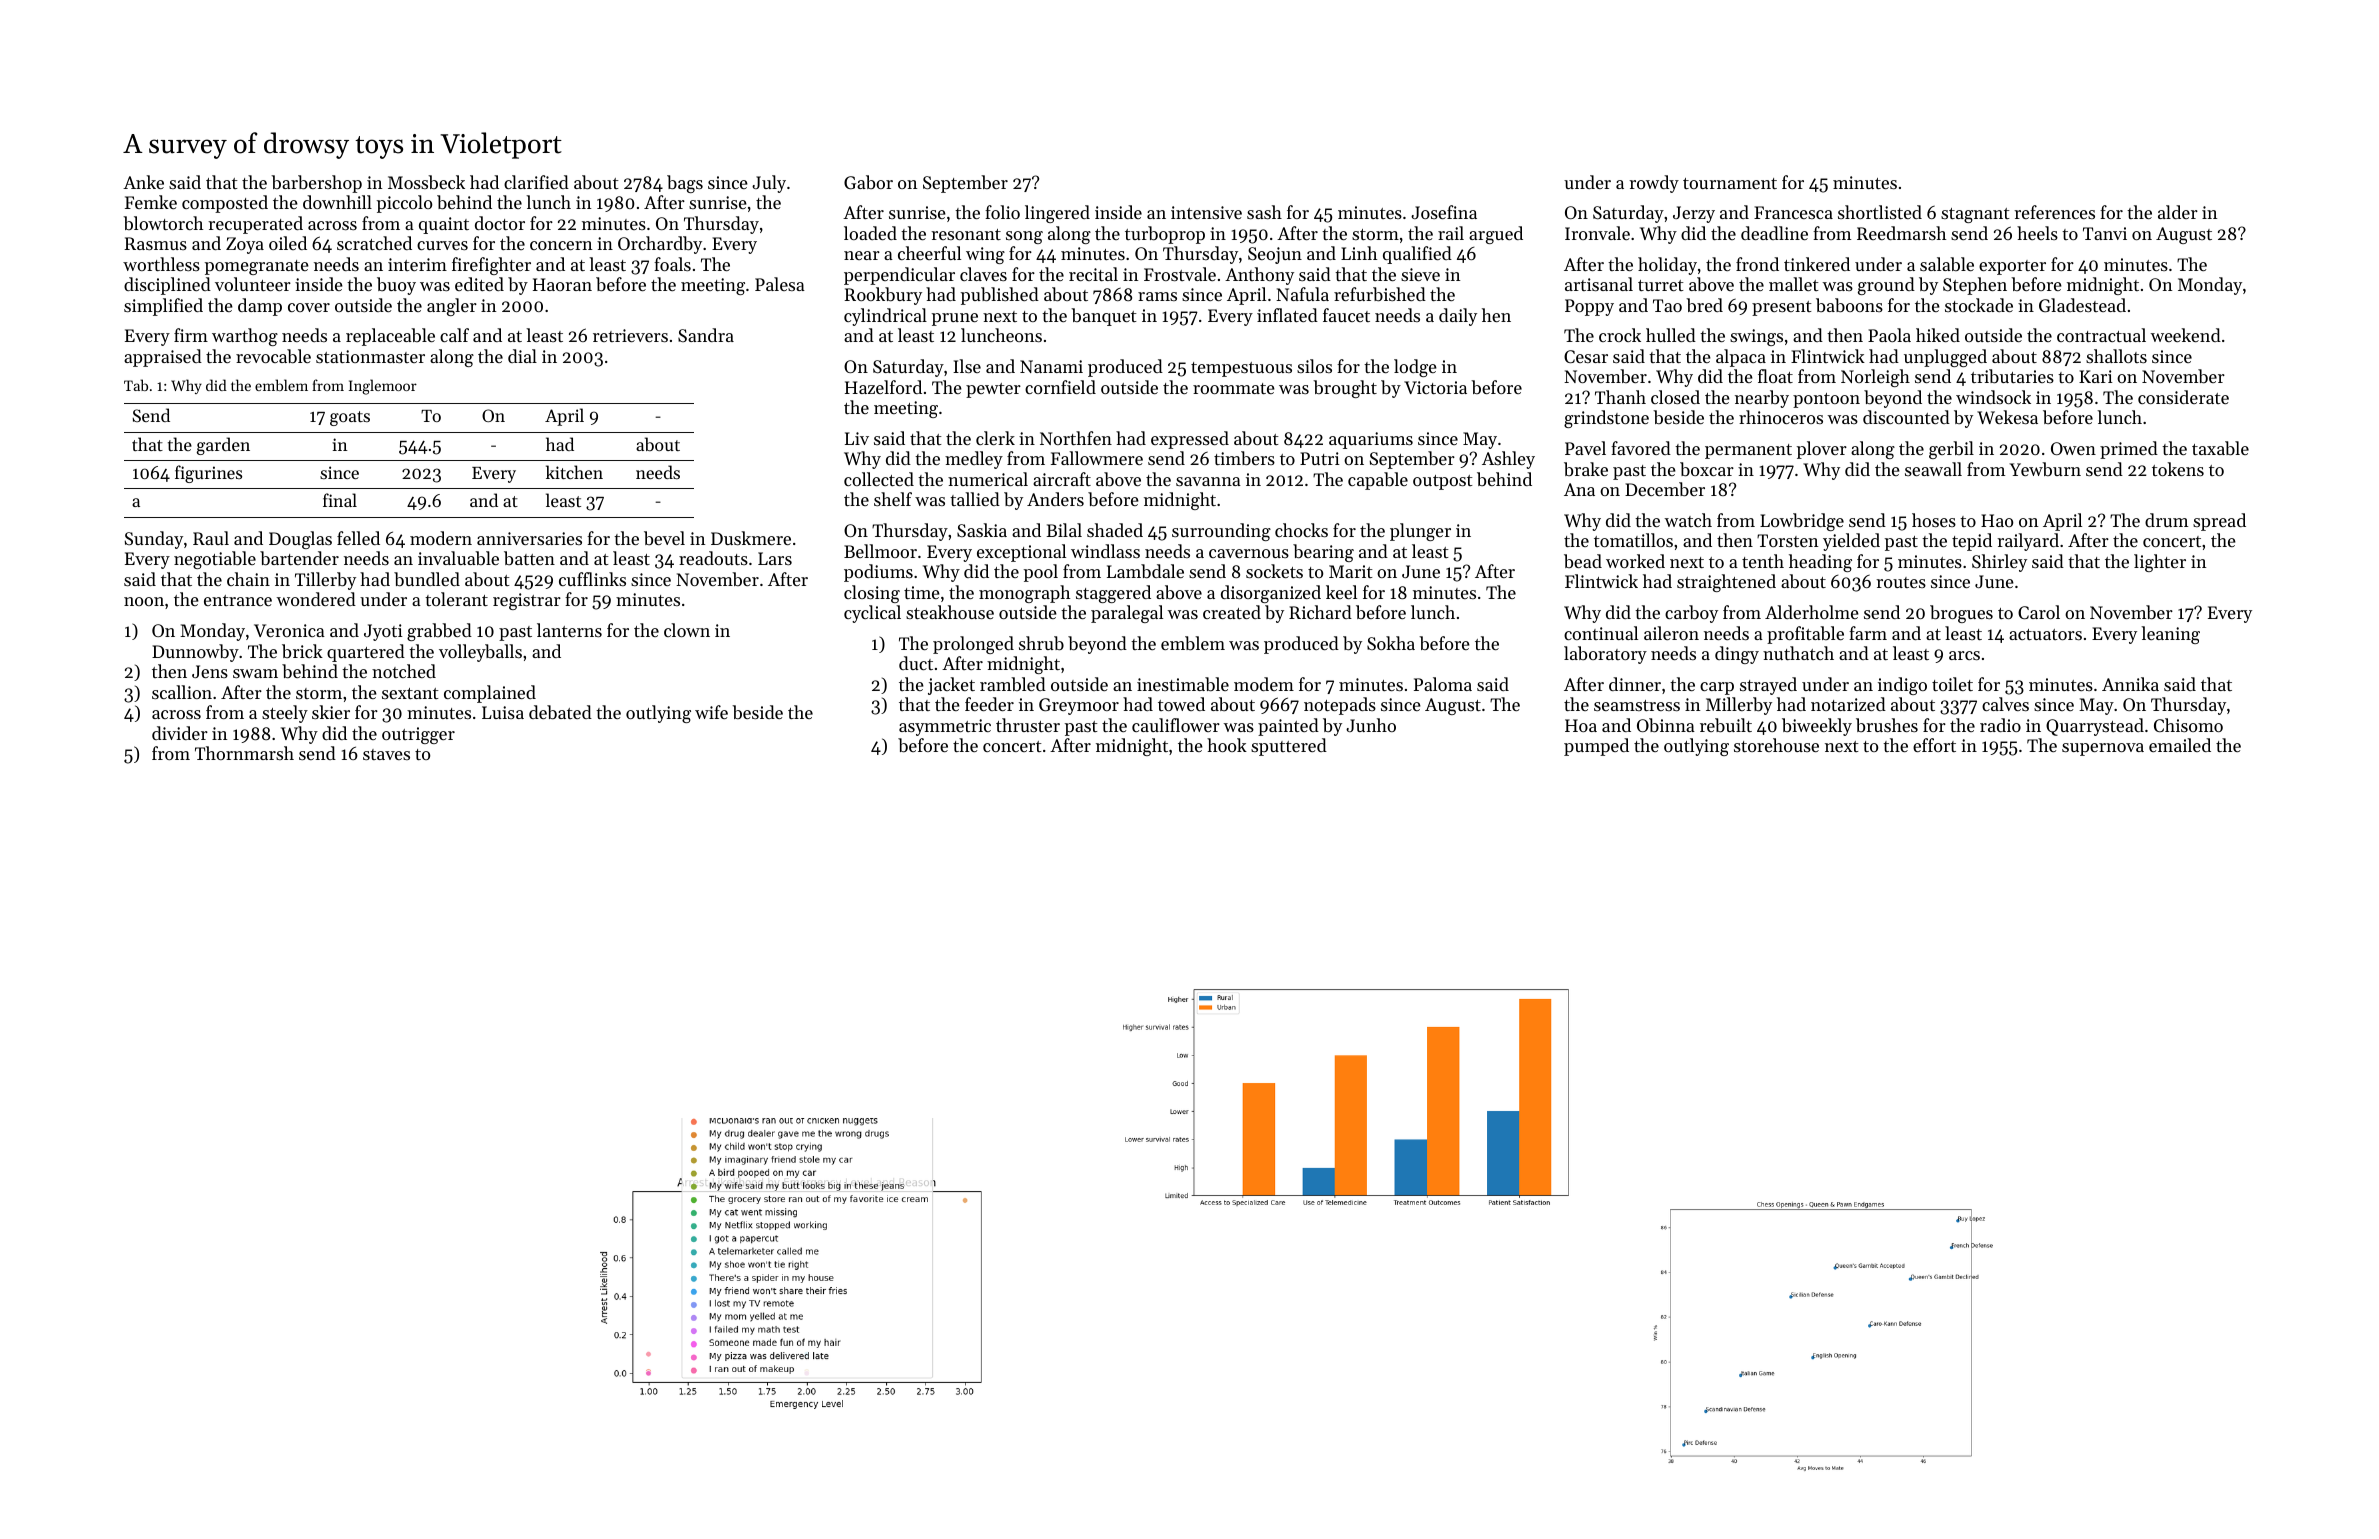 This screenshot has width=2379, height=1539. I want to click on sash, so click(1264, 212).
